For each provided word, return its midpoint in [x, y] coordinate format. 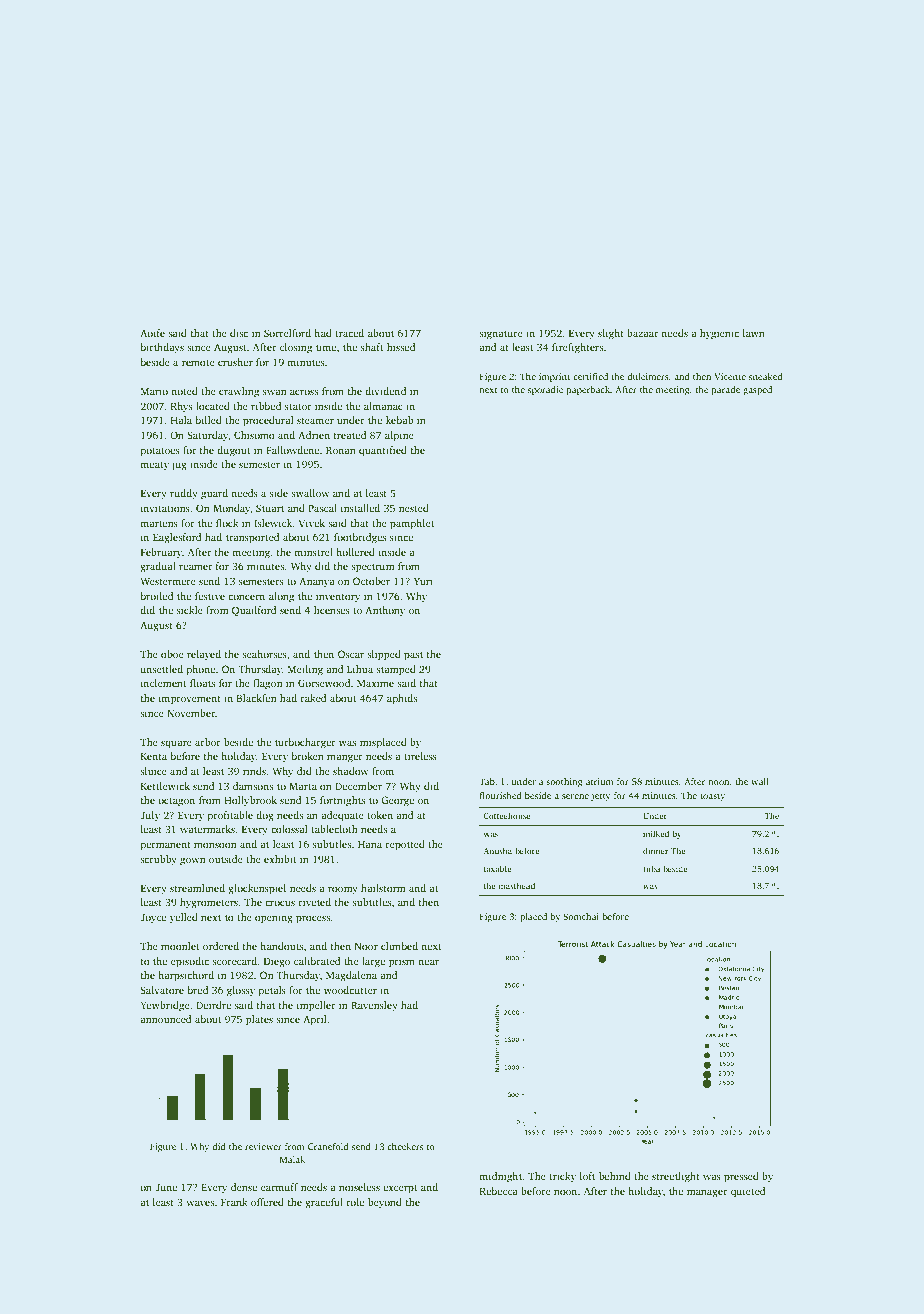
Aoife [152, 333]
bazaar [643, 333]
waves [200, 1203]
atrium [600, 781]
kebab [399, 420]
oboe [172, 654]
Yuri [423, 581]
